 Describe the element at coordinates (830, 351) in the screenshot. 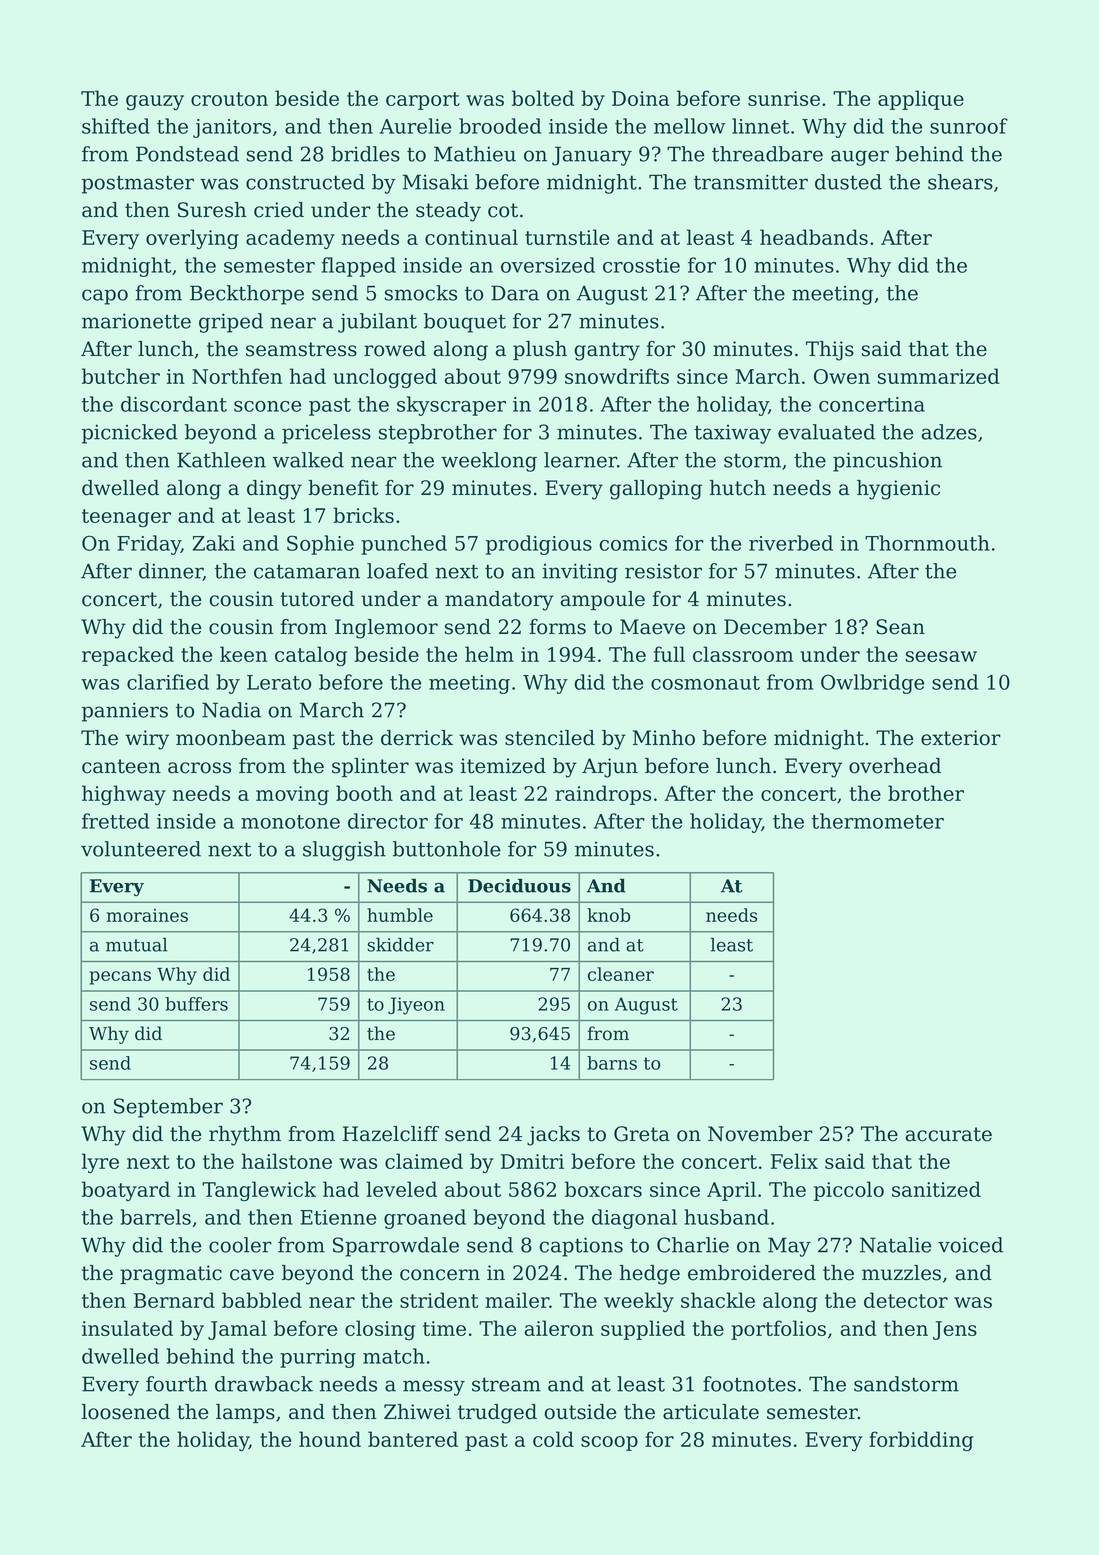

I see `Thijs` at that location.
